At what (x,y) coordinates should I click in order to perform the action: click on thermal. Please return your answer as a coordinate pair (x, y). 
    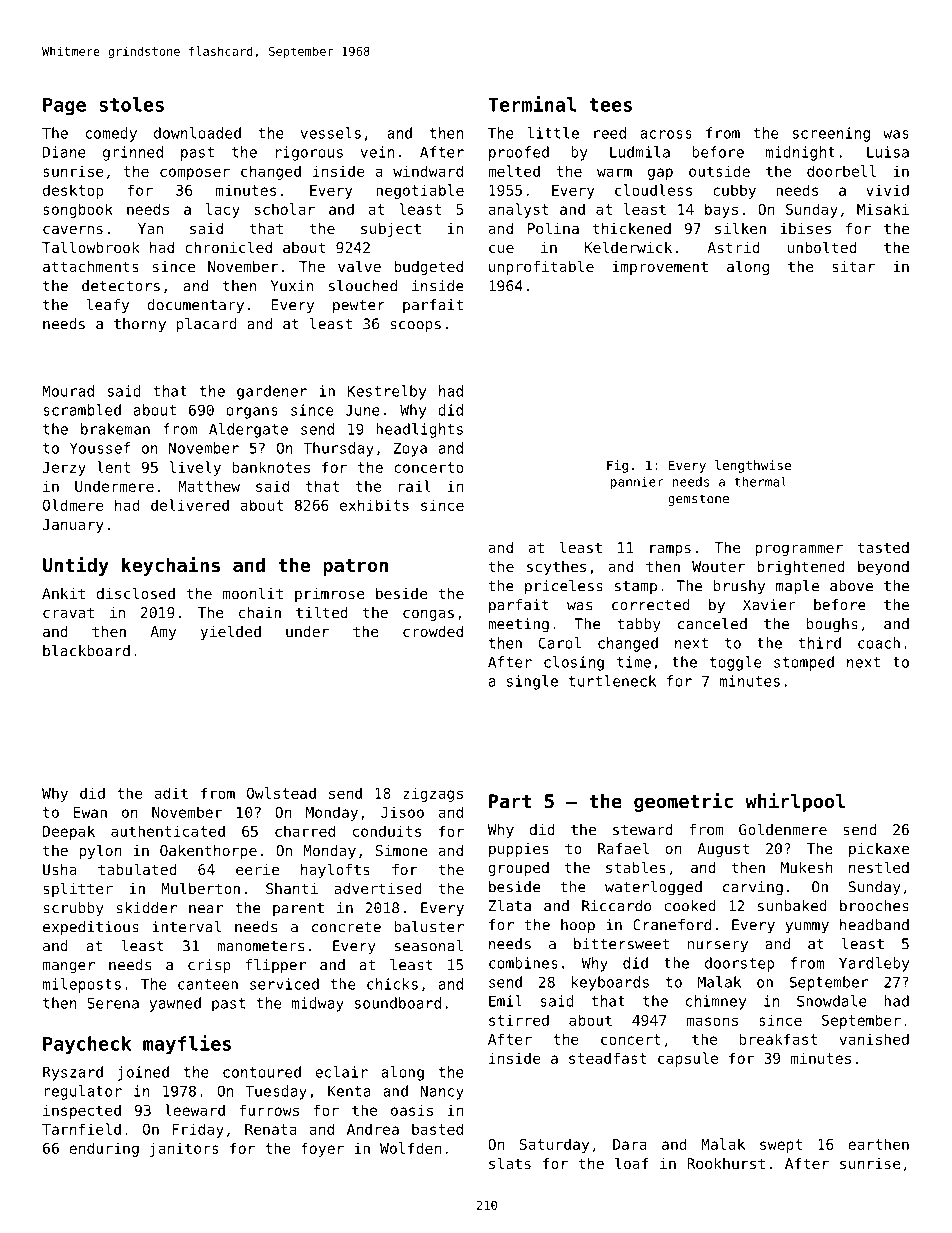
    Looking at the image, I should click on (761, 482).
